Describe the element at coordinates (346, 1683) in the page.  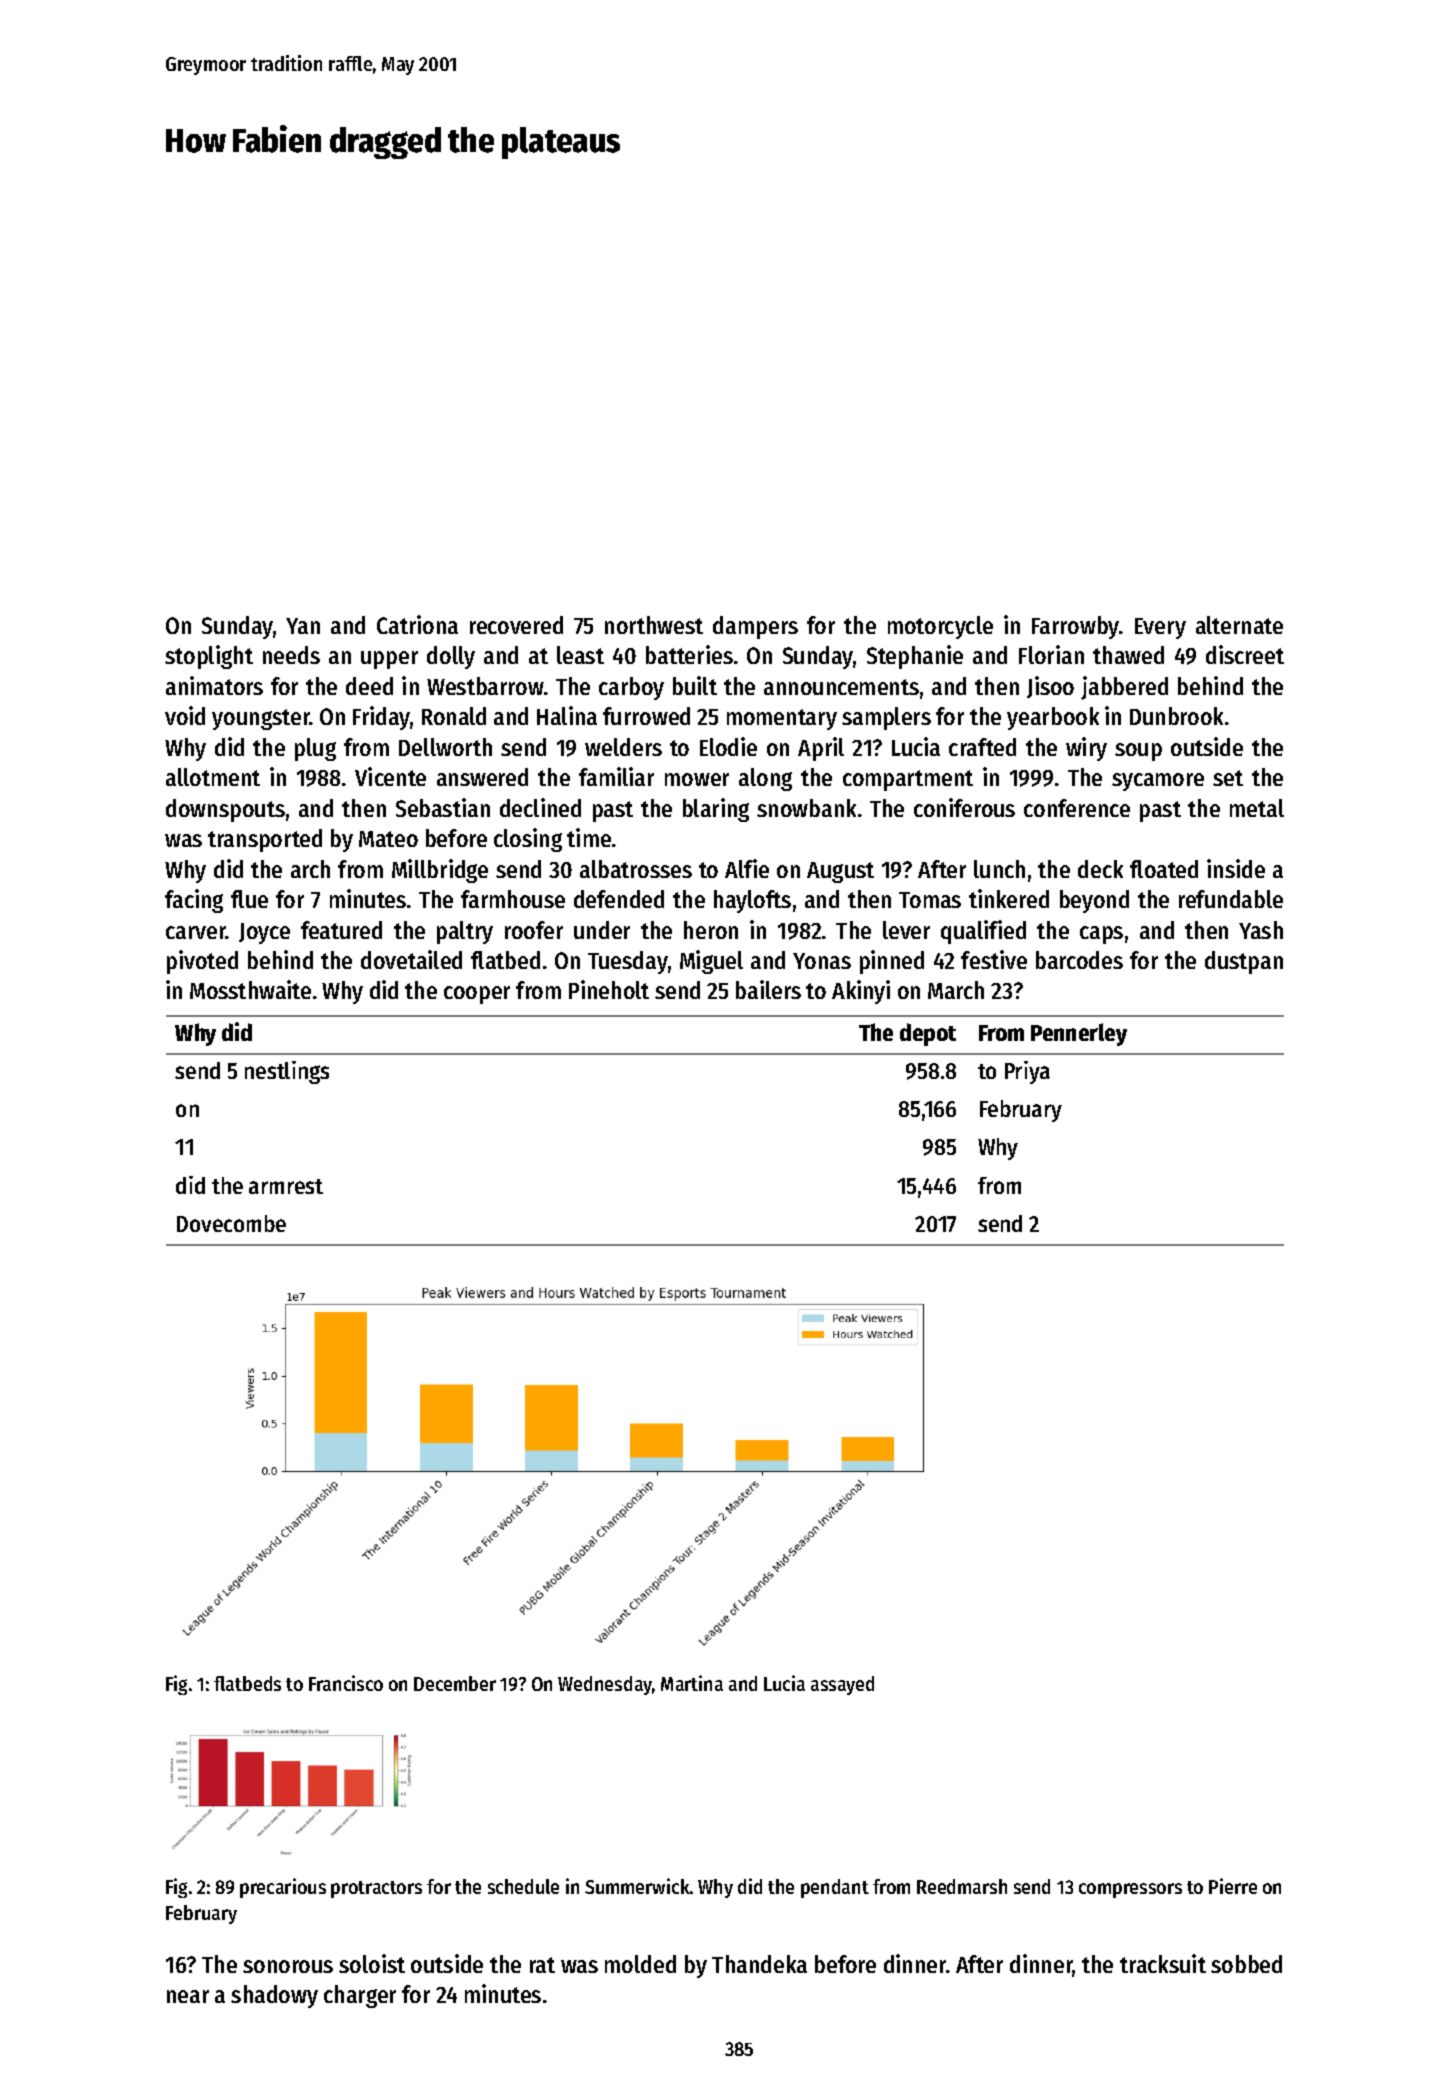
I see `Francisco` at that location.
